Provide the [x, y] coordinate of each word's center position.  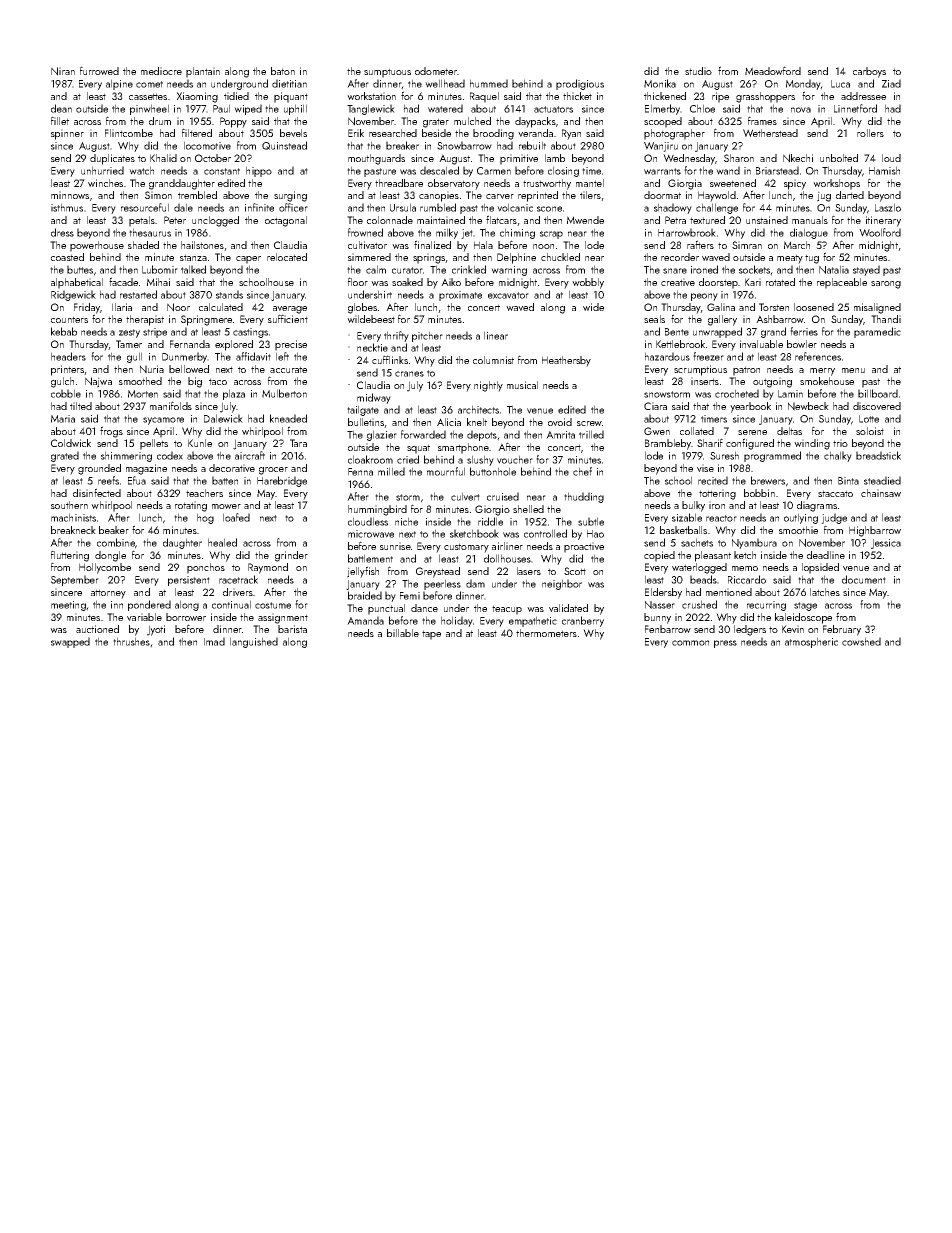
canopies [439, 196]
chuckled [560, 257]
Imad [214, 641]
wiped [248, 109]
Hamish [884, 170]
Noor [178, 307]
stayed [866, 270]
